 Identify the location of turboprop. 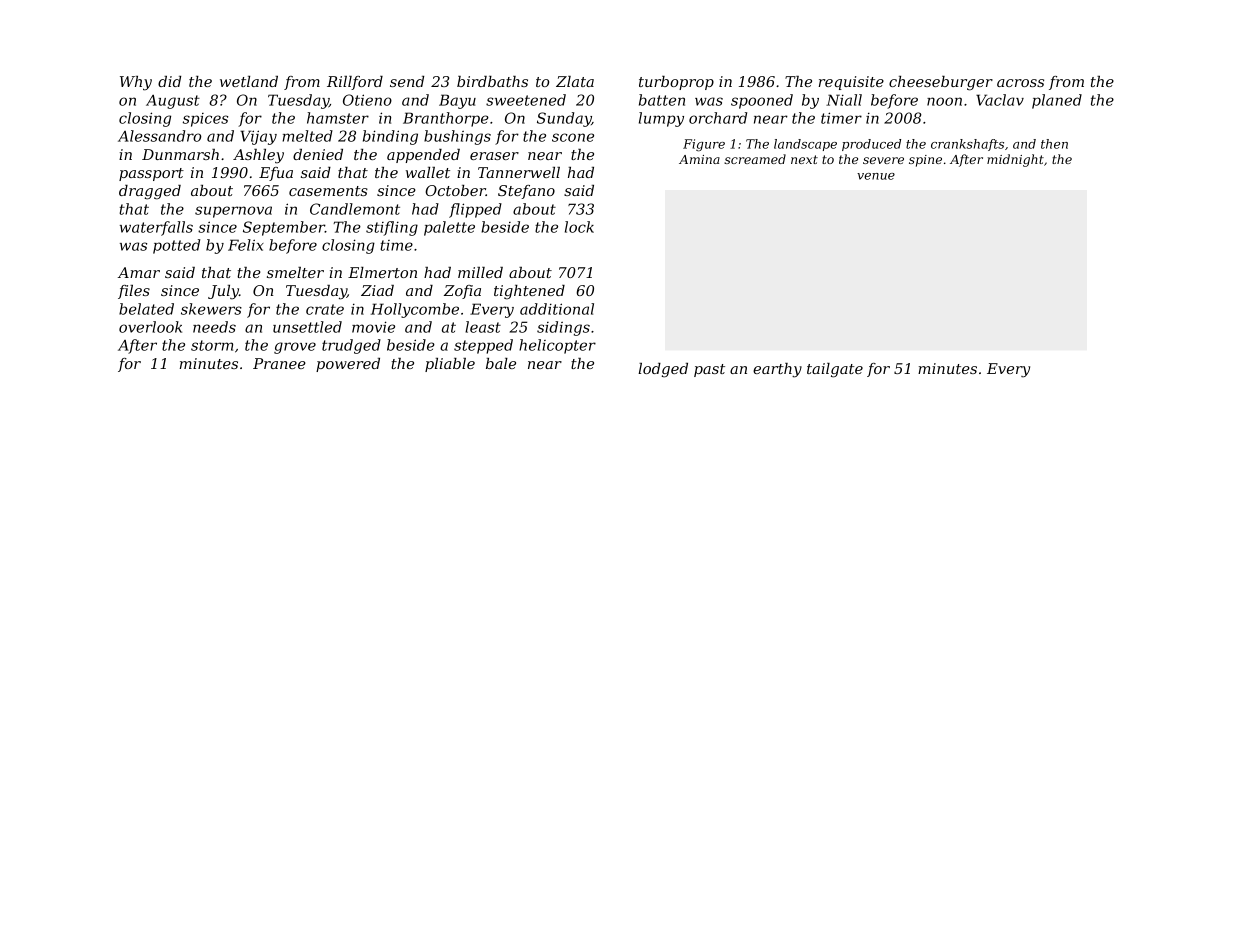
(676, 83).
